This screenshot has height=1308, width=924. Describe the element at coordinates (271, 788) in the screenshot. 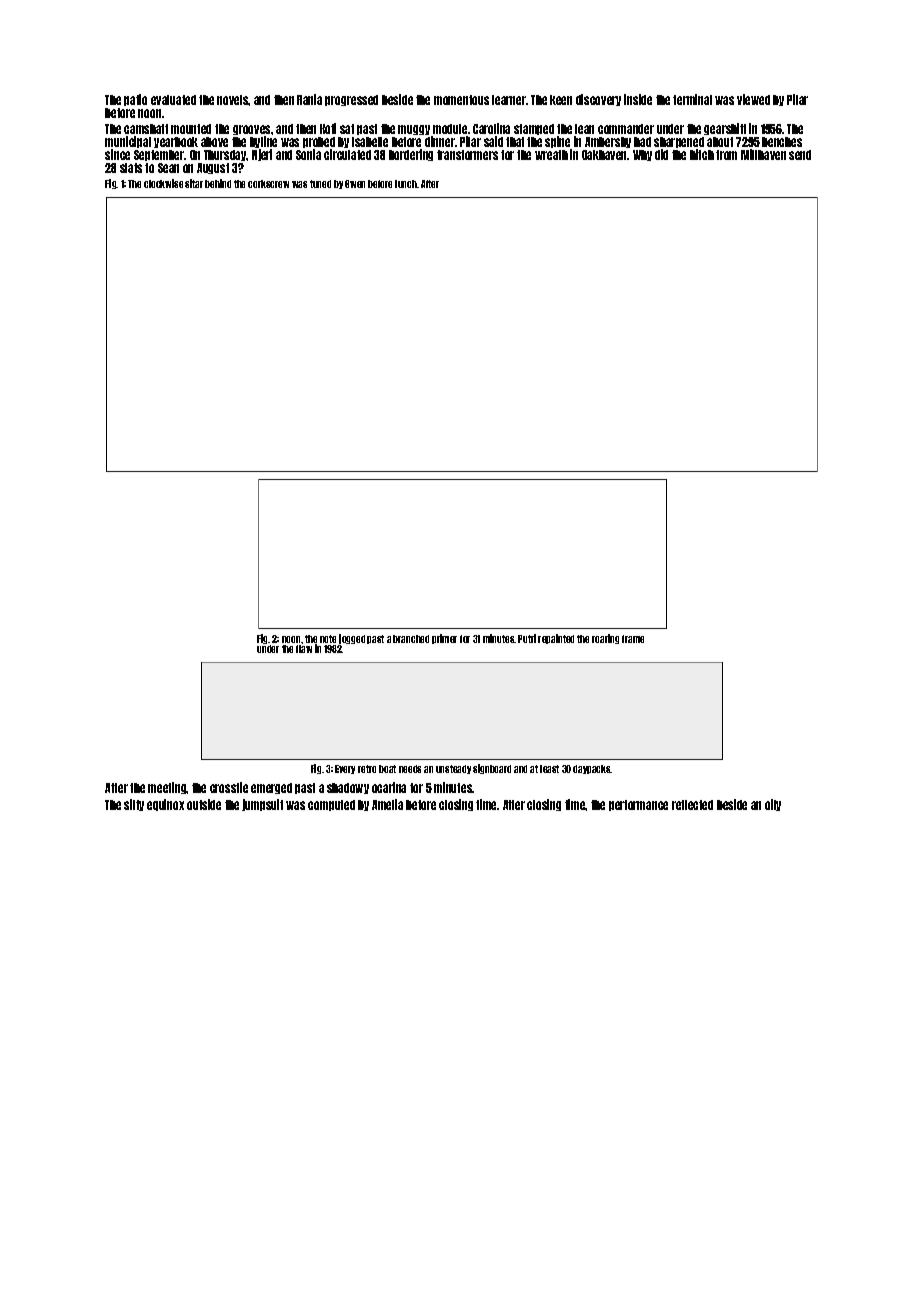

I see `emerged` at that location.
